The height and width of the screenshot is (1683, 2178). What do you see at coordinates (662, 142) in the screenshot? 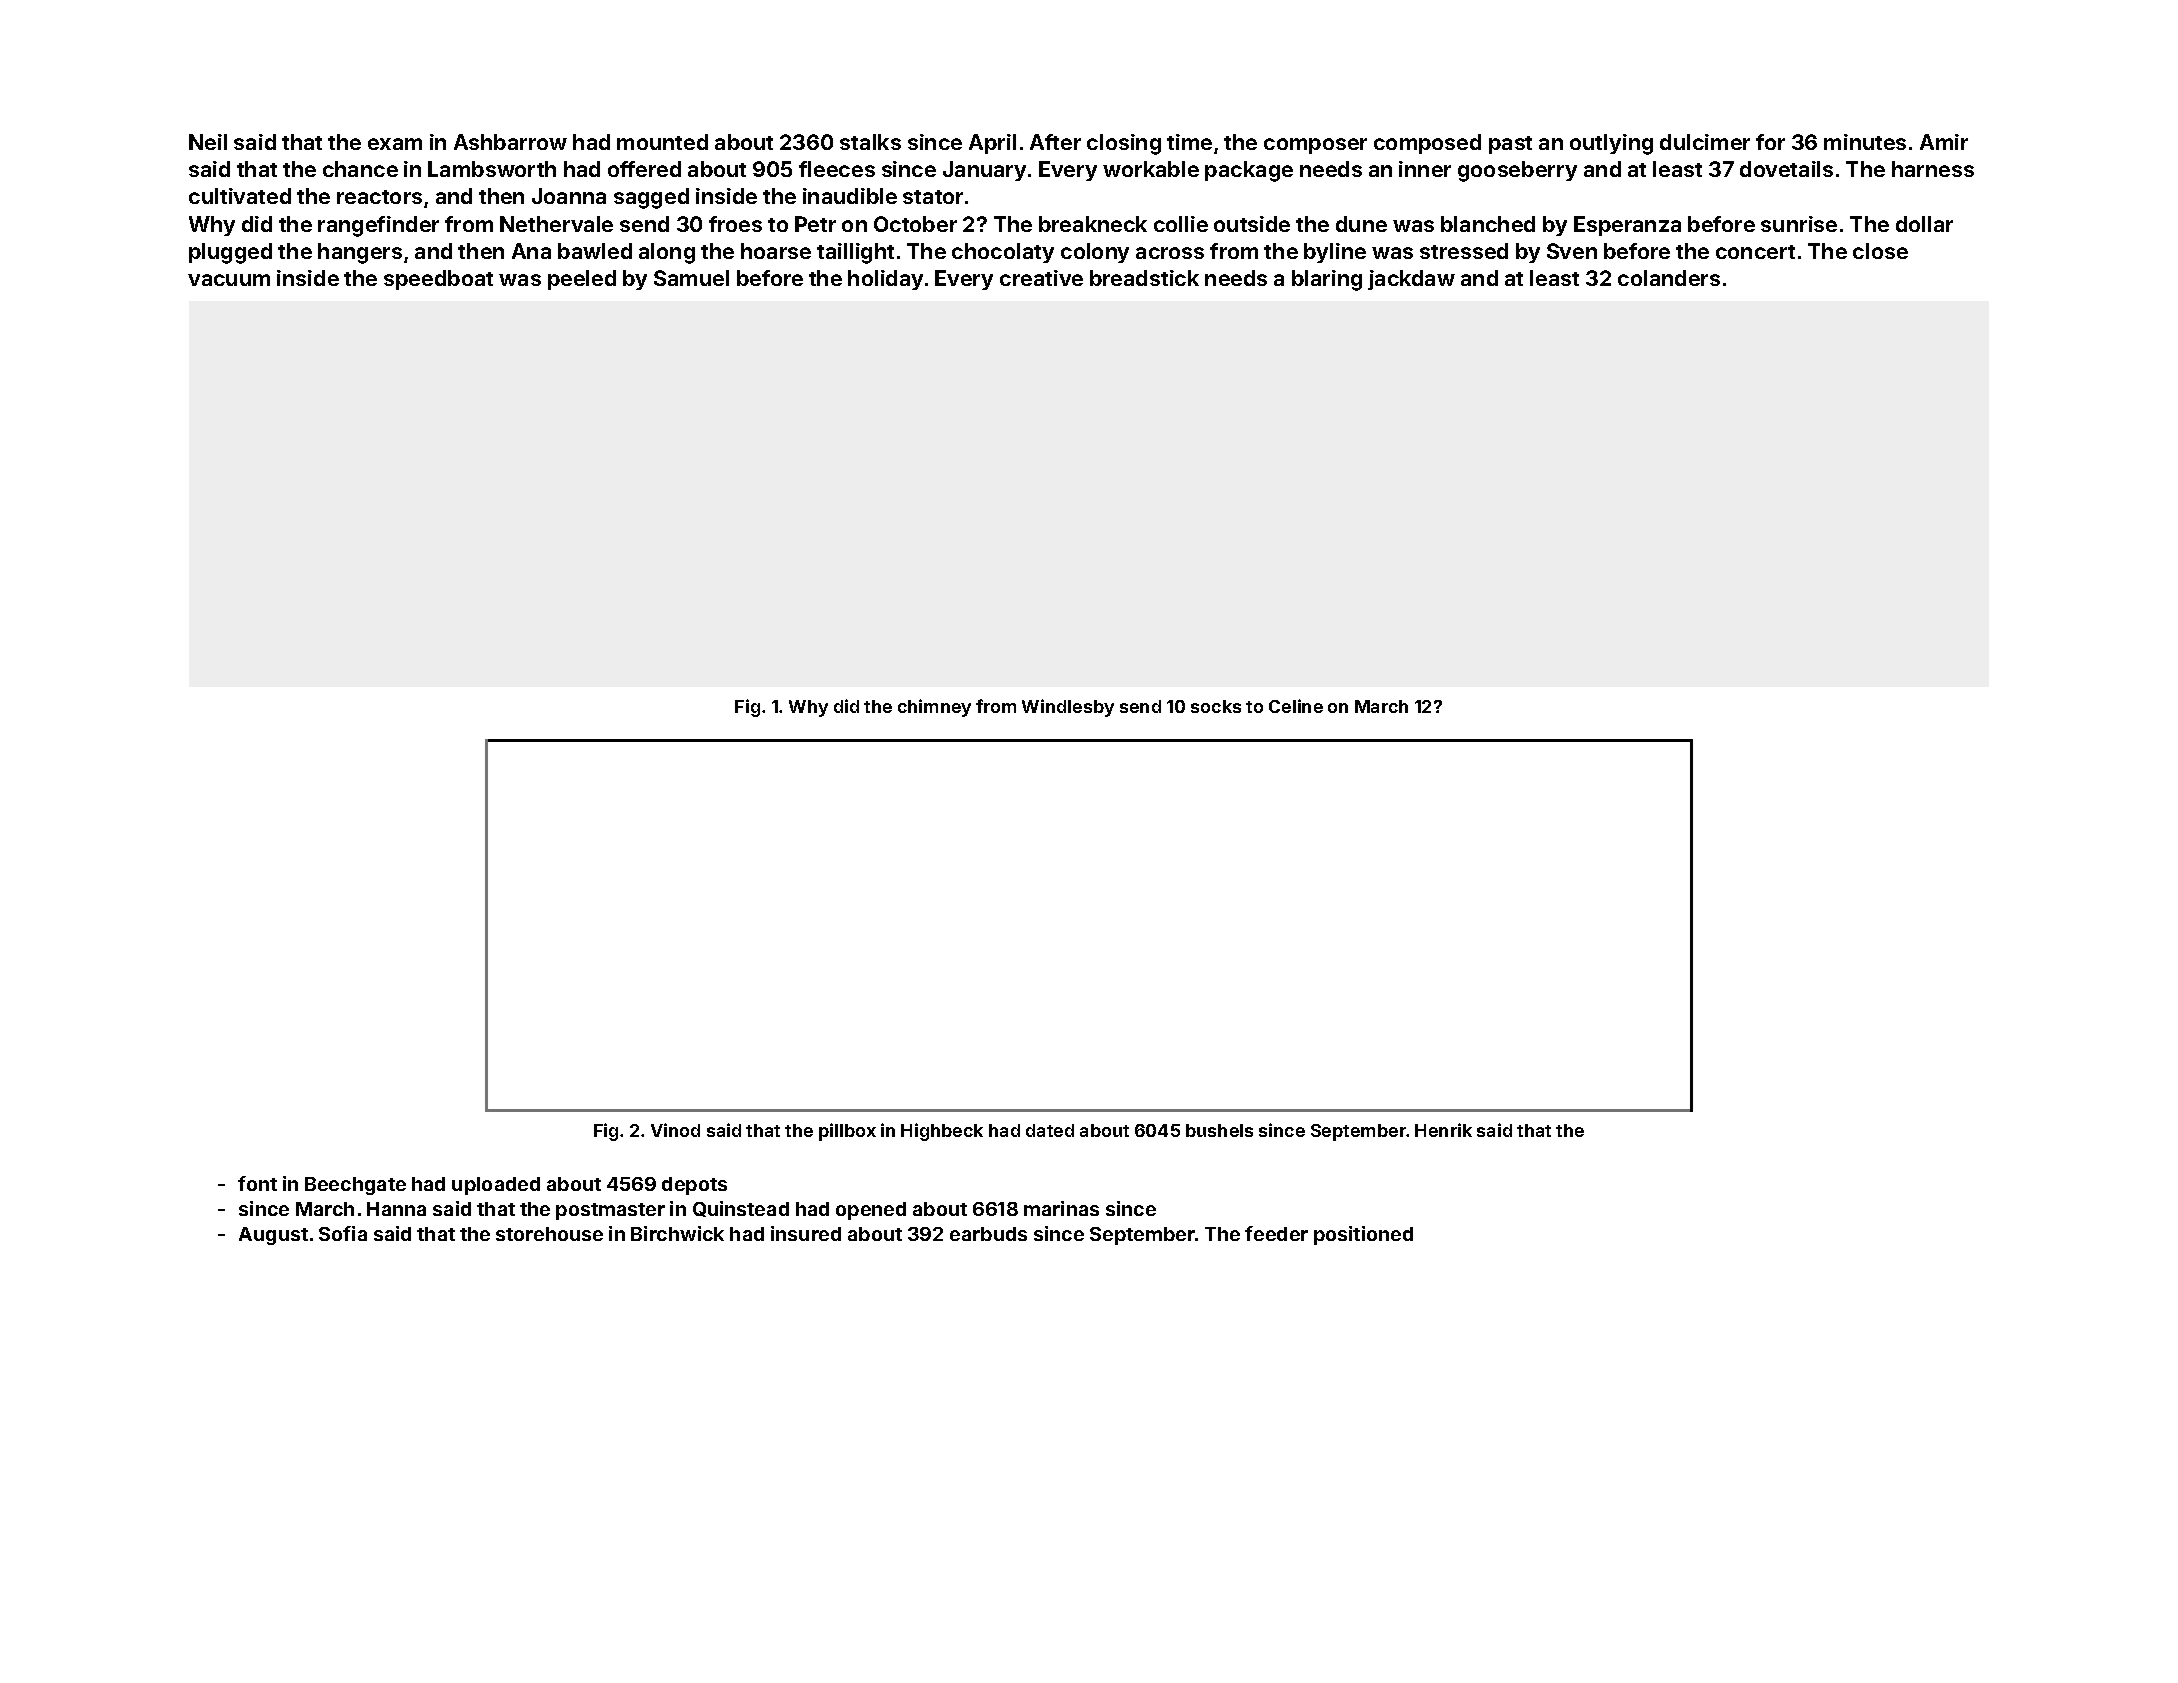
I see `mounted` at bounding box center [662, 142].
